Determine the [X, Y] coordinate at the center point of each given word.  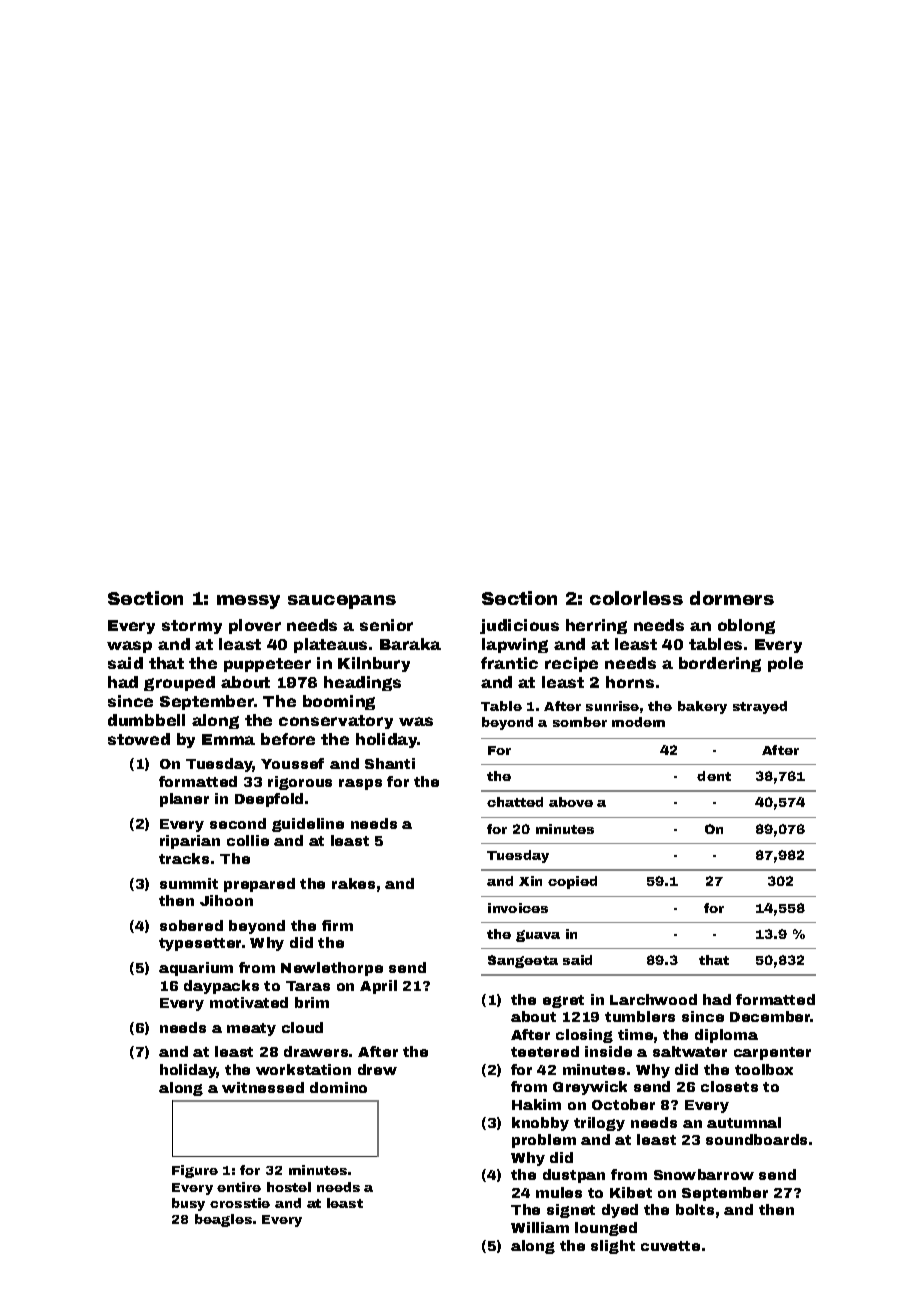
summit [189, 883]
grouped [179, 683]
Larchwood [653, 999]
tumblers [640, 1016]
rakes [353, 883]
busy [188, 1204]
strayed [760, 707]
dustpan [574, 1176]
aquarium [196, 969]
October [623, 1104]
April [378, 987]
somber [580, 722]
